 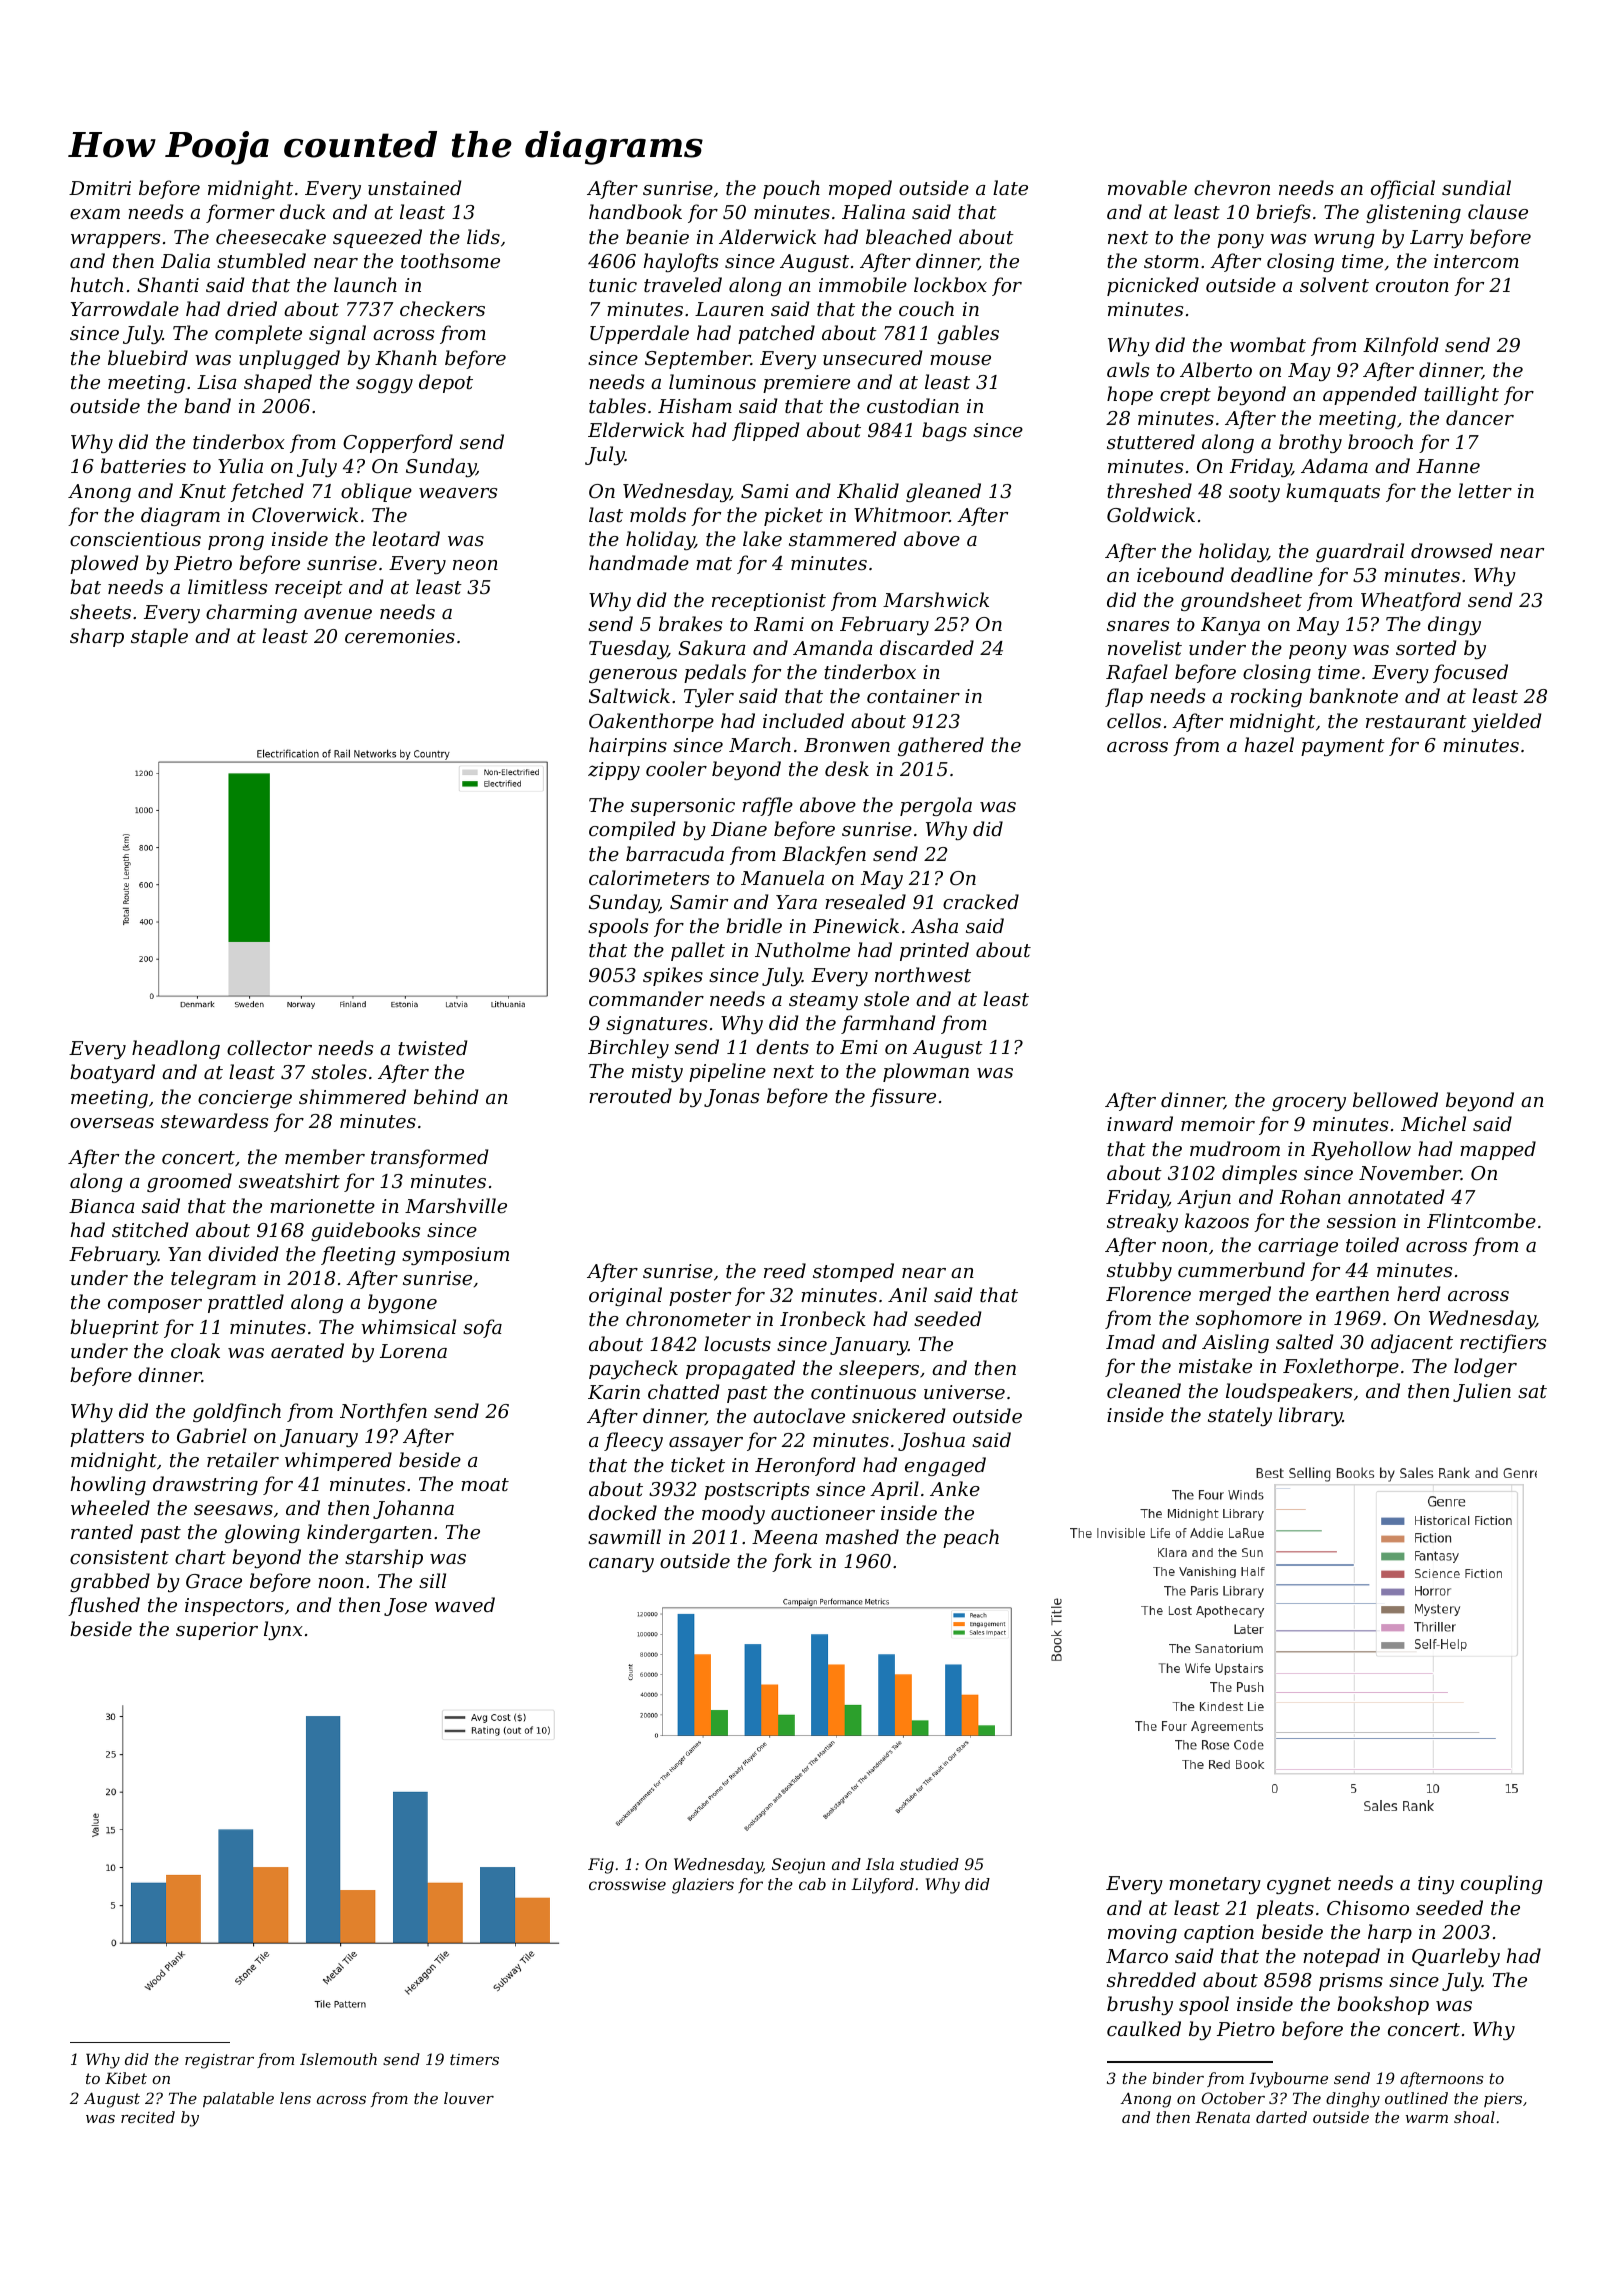 I want to click on movable, so click(x=1147, y=187).
